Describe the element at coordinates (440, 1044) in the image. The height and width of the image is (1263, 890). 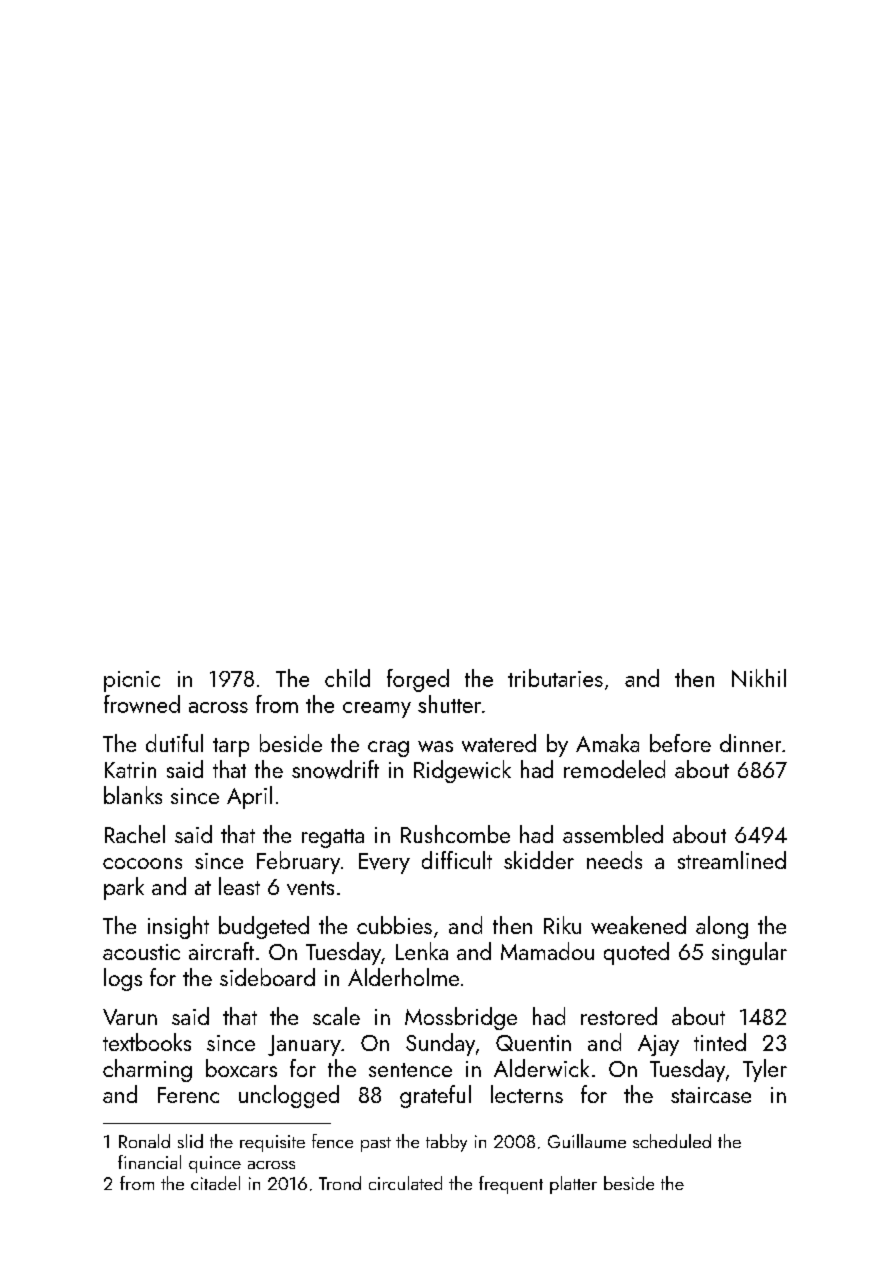
I see `Sunday` at that location.
